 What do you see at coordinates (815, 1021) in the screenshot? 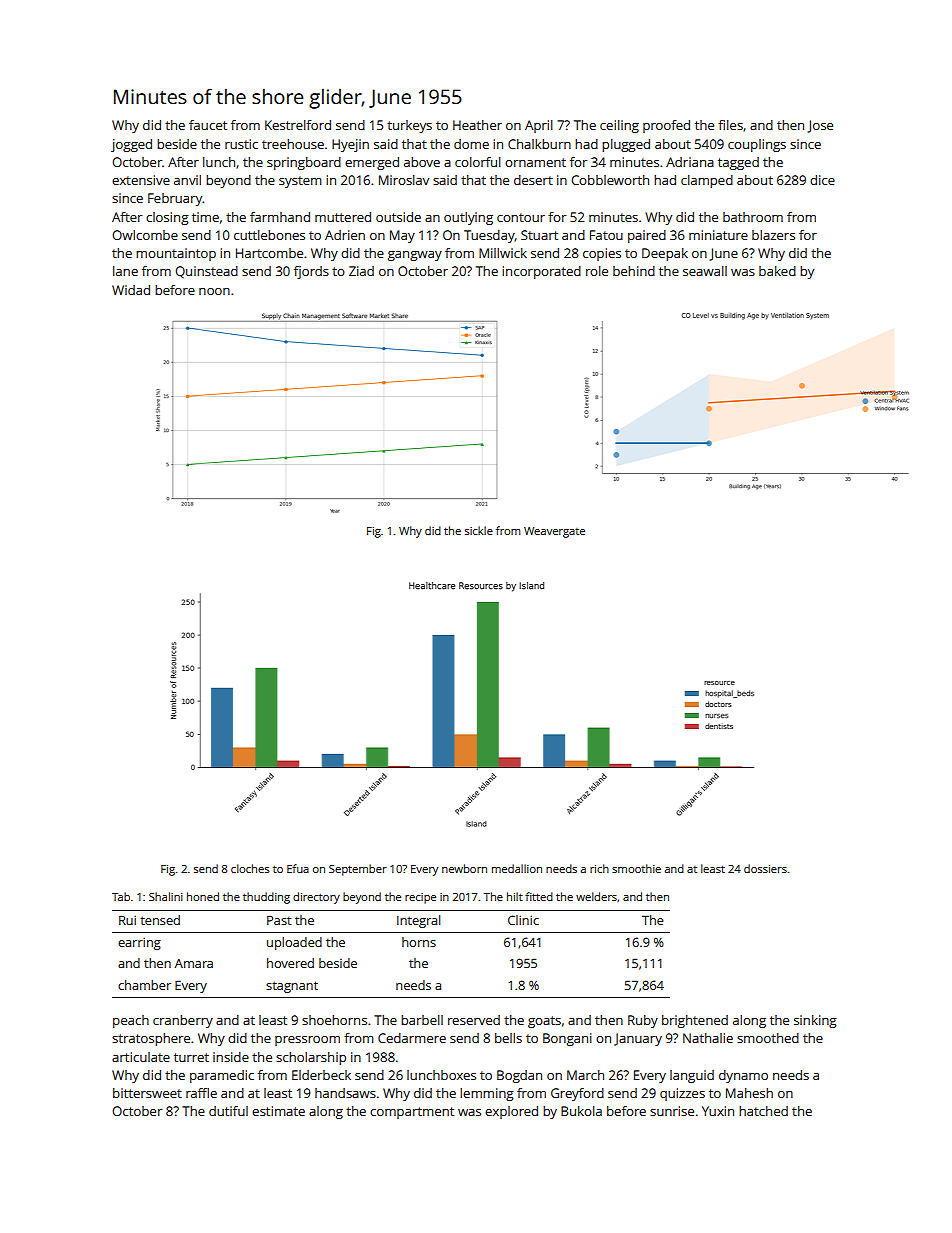
I see `sinking` at bounding box center [815, 1021].
